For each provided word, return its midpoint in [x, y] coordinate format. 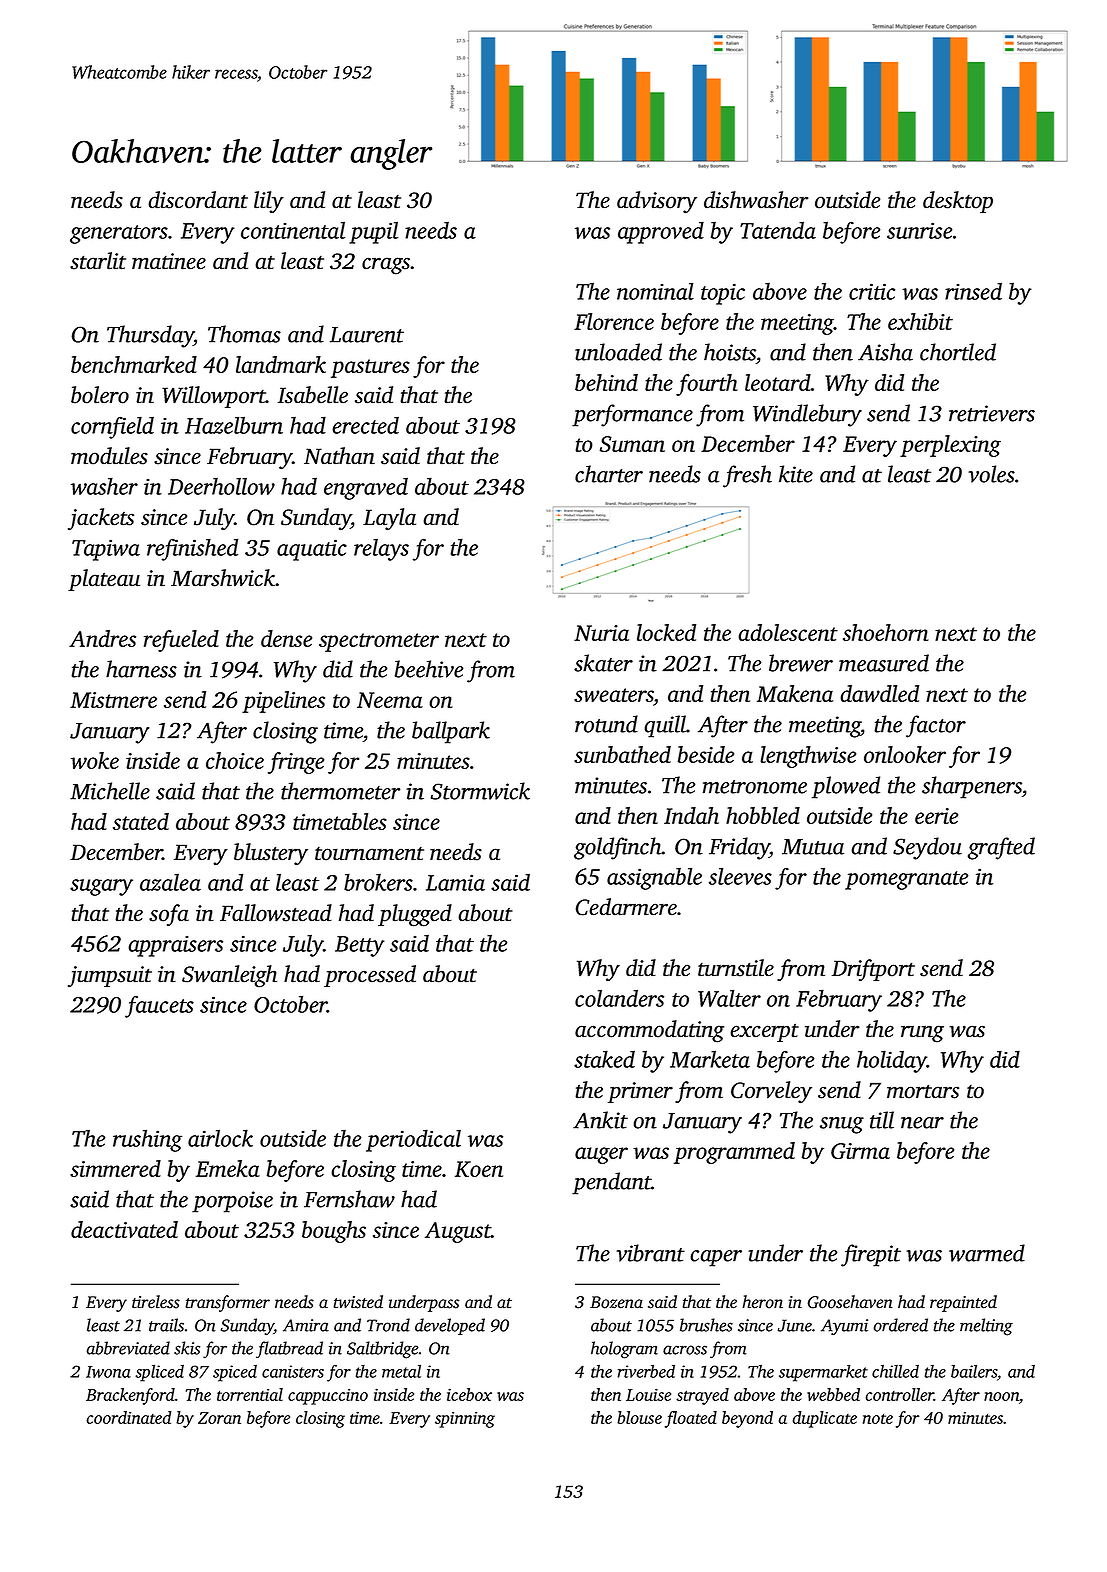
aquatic [312, 550]
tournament [369, 853]
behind [606, 382]
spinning [465, 1420]
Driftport [873, 970]
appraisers [175, 946]
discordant [198, 200]
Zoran [219, 1418]
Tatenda [778, 230]
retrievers [992, 413]
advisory [657, 202]
